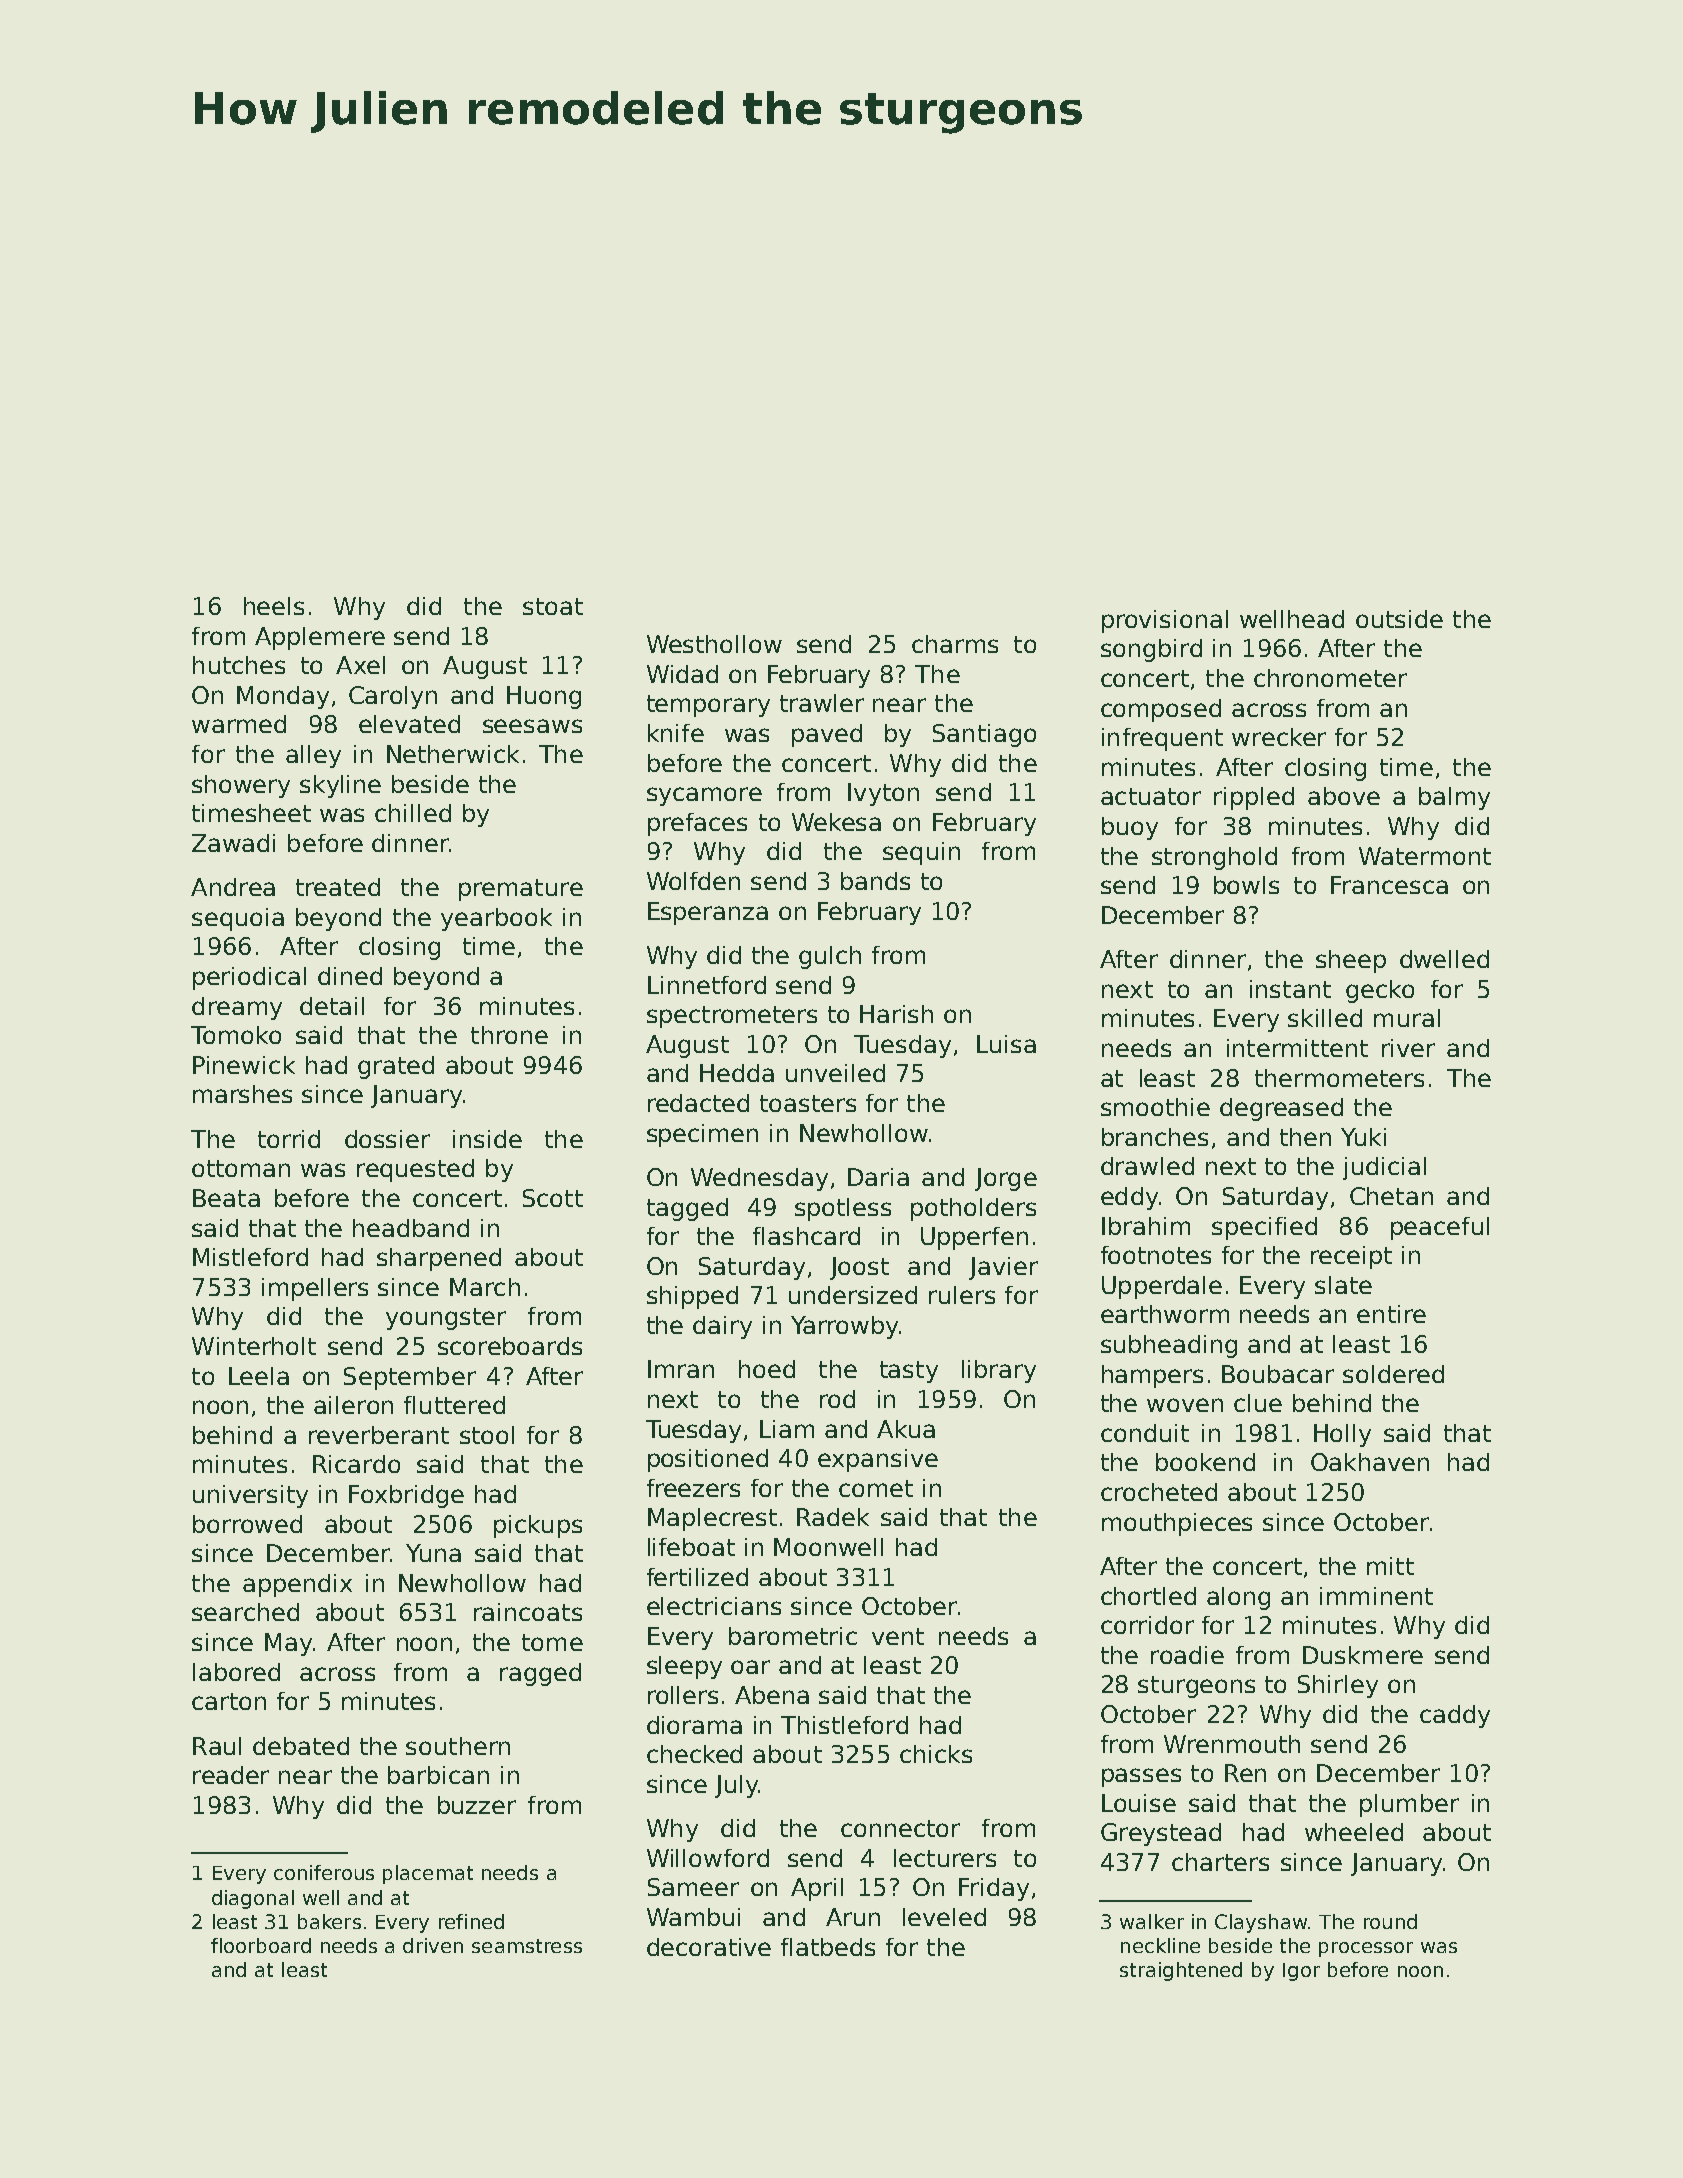  I want to click on songbird, so click(1151, 650).
